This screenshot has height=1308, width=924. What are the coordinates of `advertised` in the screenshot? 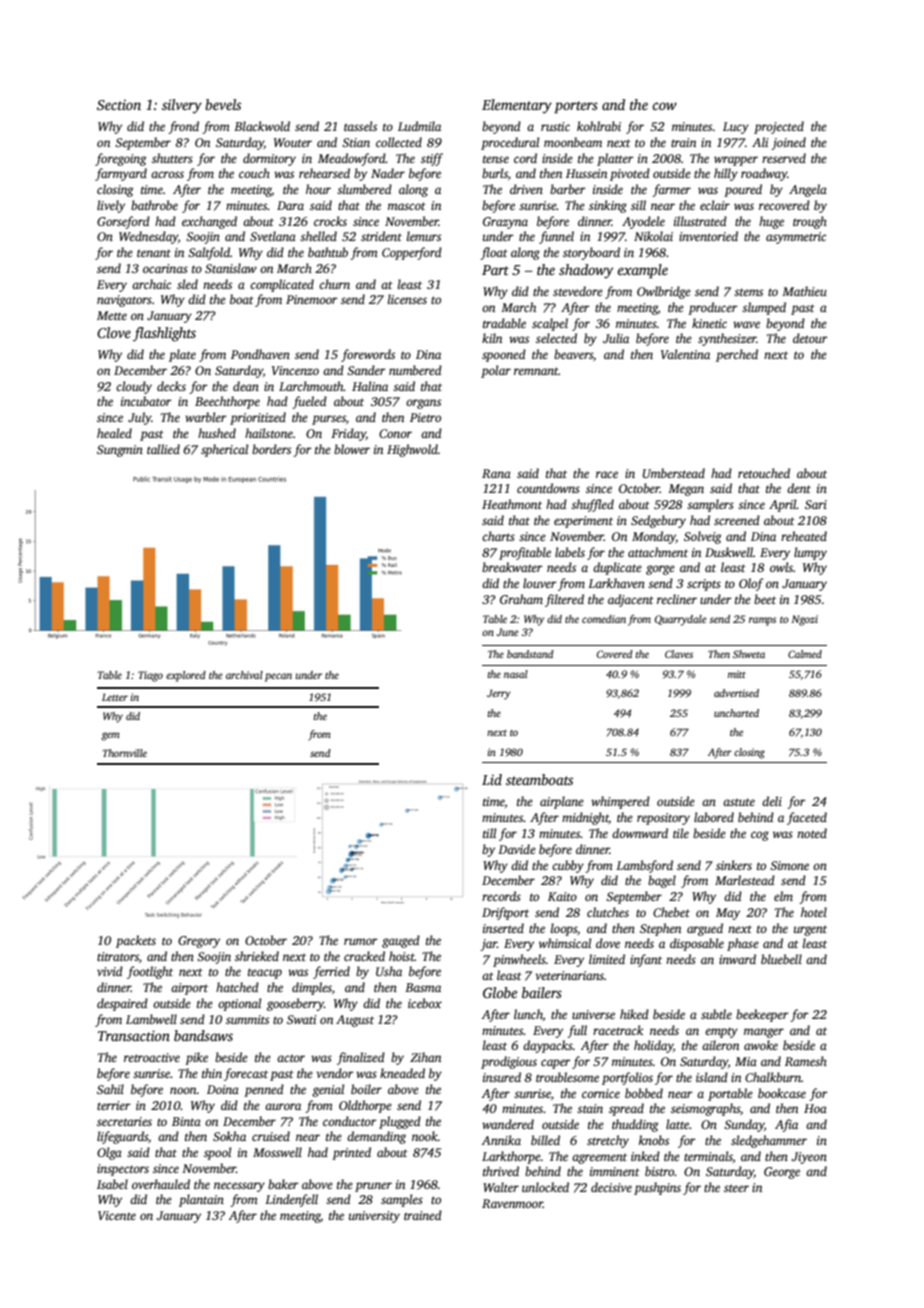 It's located at (736, 693).
